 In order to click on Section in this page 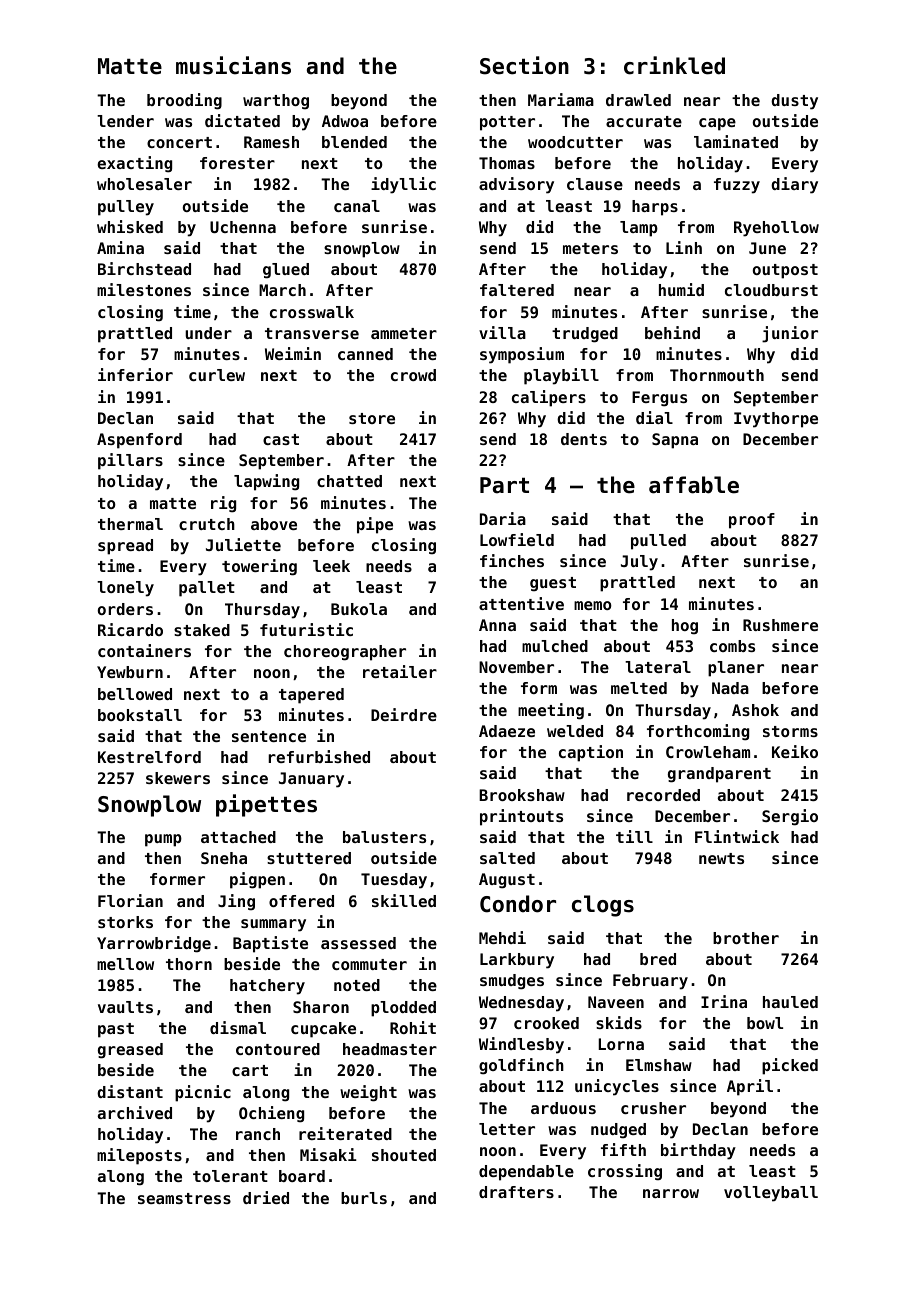, I will do `click(524, 65)`.
